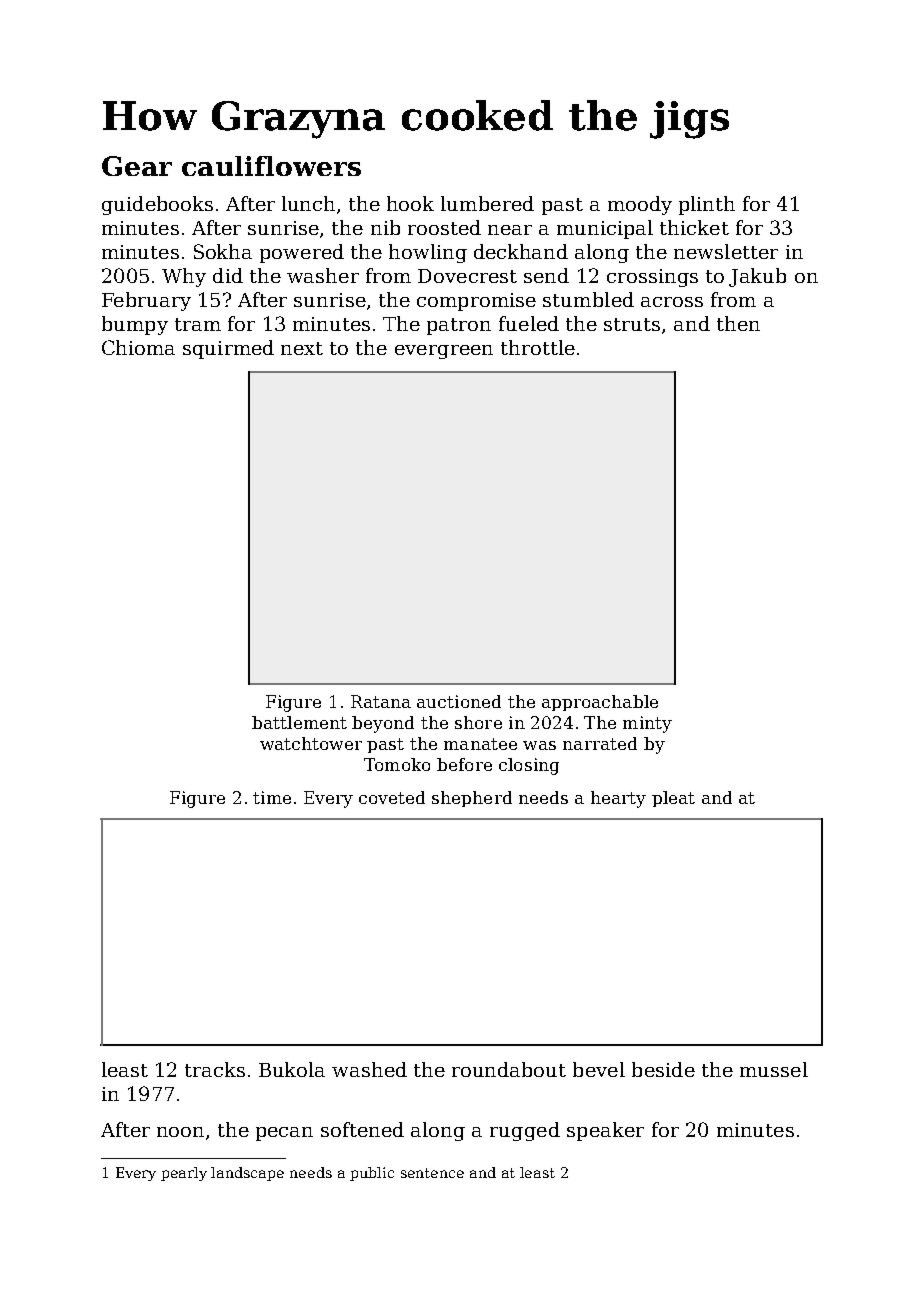 Image resolution: width=924 pixels, height=1314 pixels. I want to click on pleat, so click(673, 799).
